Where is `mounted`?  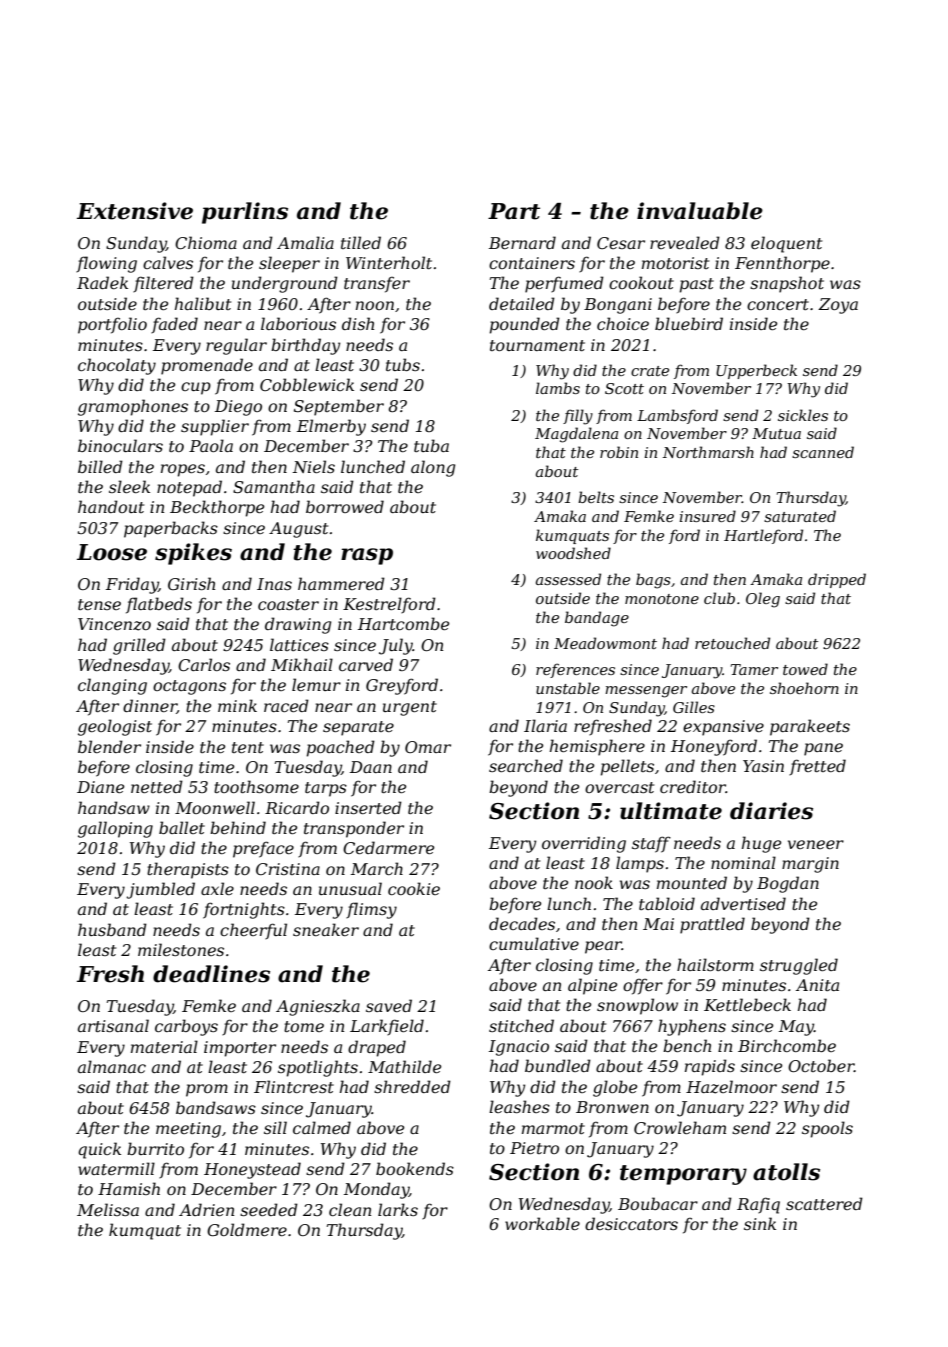 mounted is located at coordinates (692, 882).
